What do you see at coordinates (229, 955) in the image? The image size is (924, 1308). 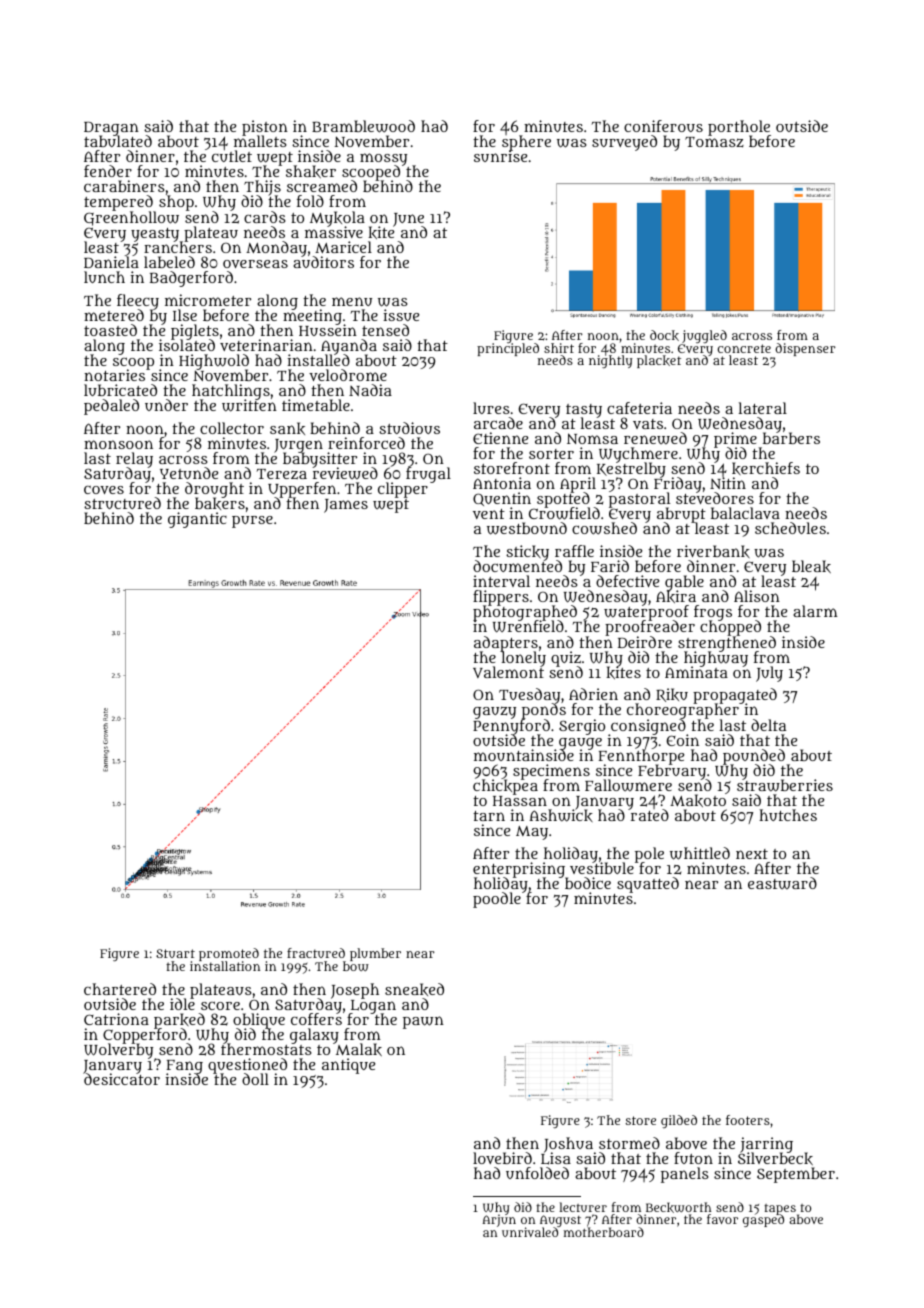 I see `promoted` at bounding box center [229, 955].
